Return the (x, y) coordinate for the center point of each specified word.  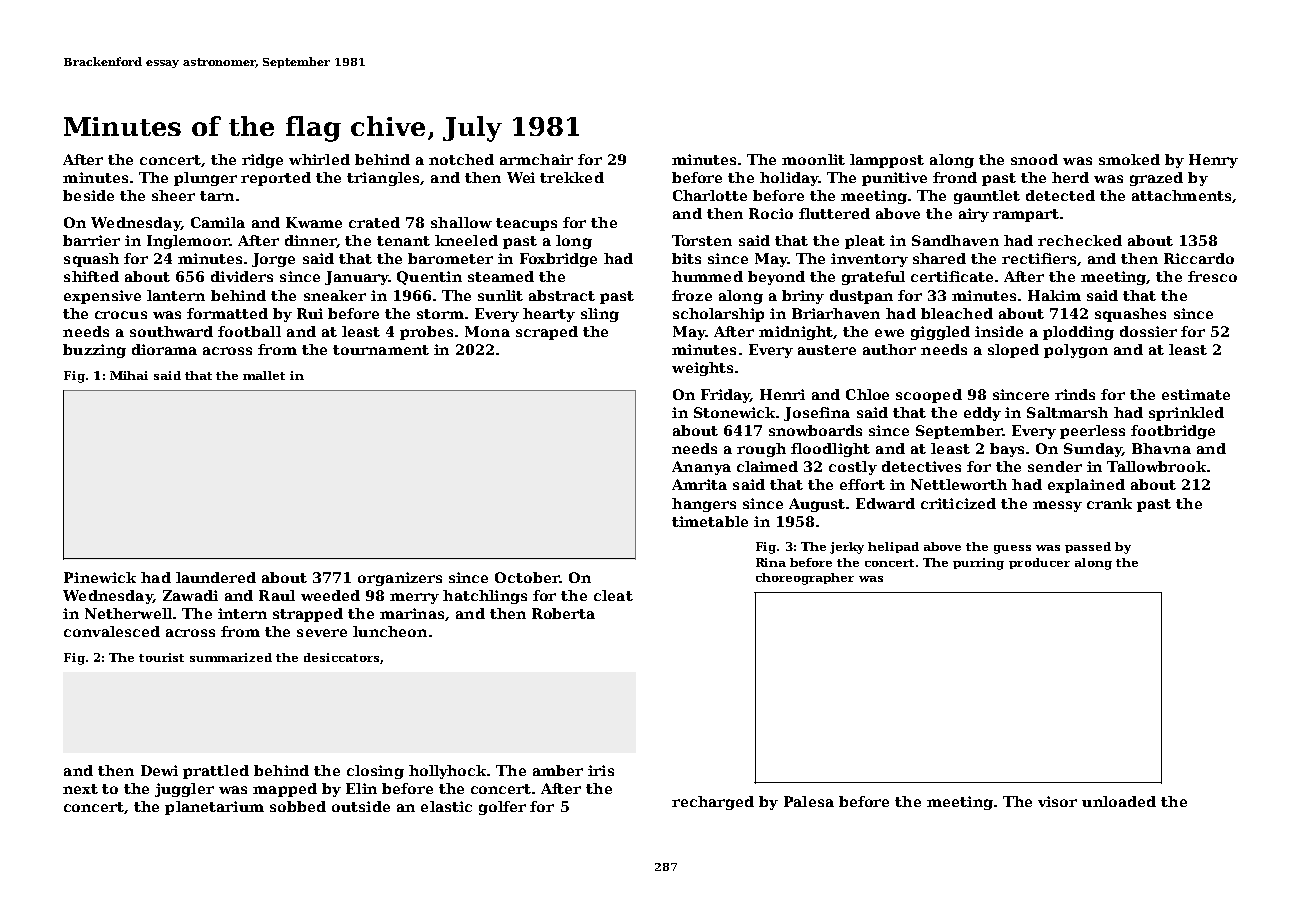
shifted (91, 276)
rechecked (1080, 240)
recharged (713, 803)
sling (600, 315)
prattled (216, 772)
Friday (725, 396)
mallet (264, 375)
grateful (873, 278)
